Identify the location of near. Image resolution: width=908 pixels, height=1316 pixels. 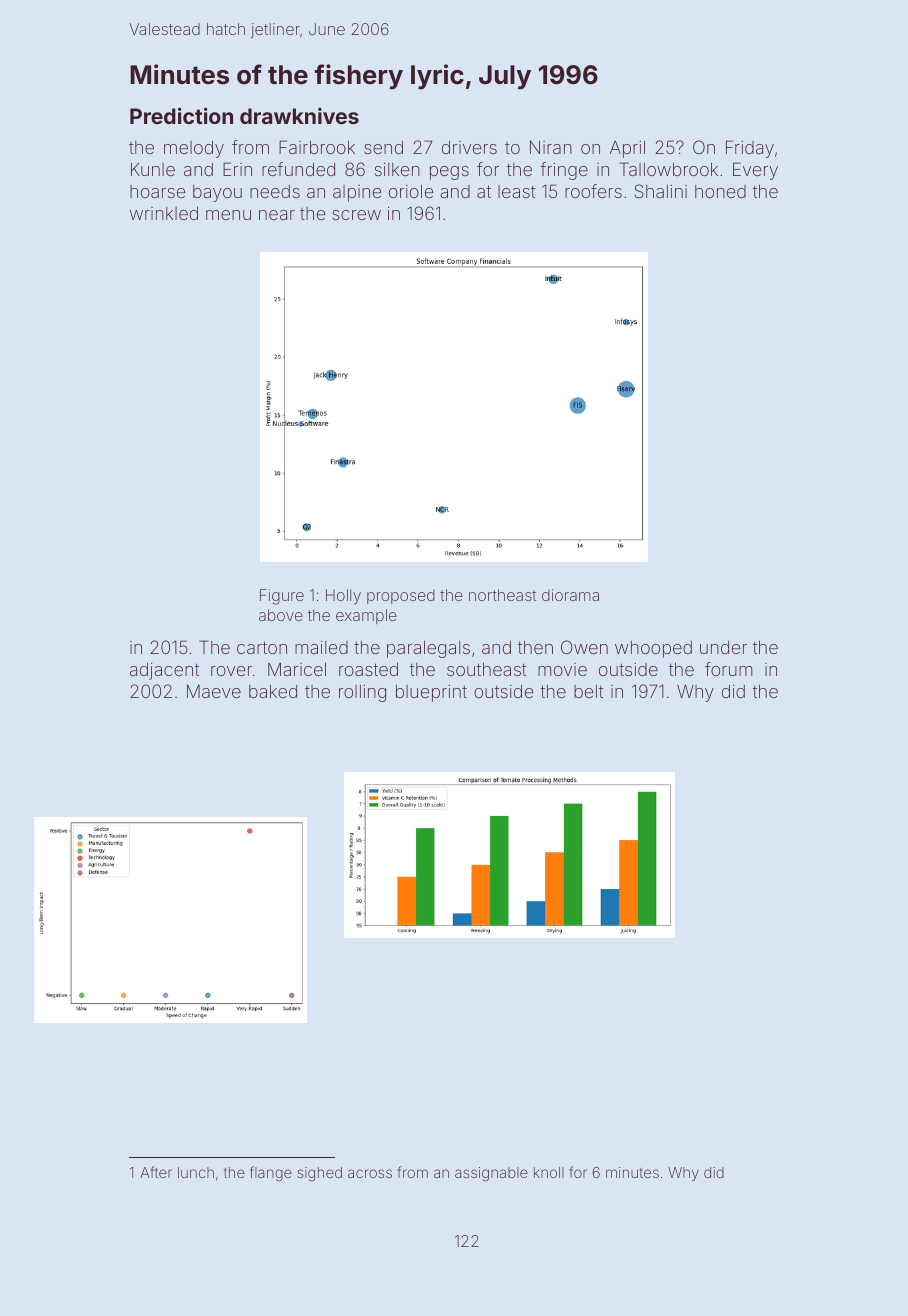
(277, 215).
